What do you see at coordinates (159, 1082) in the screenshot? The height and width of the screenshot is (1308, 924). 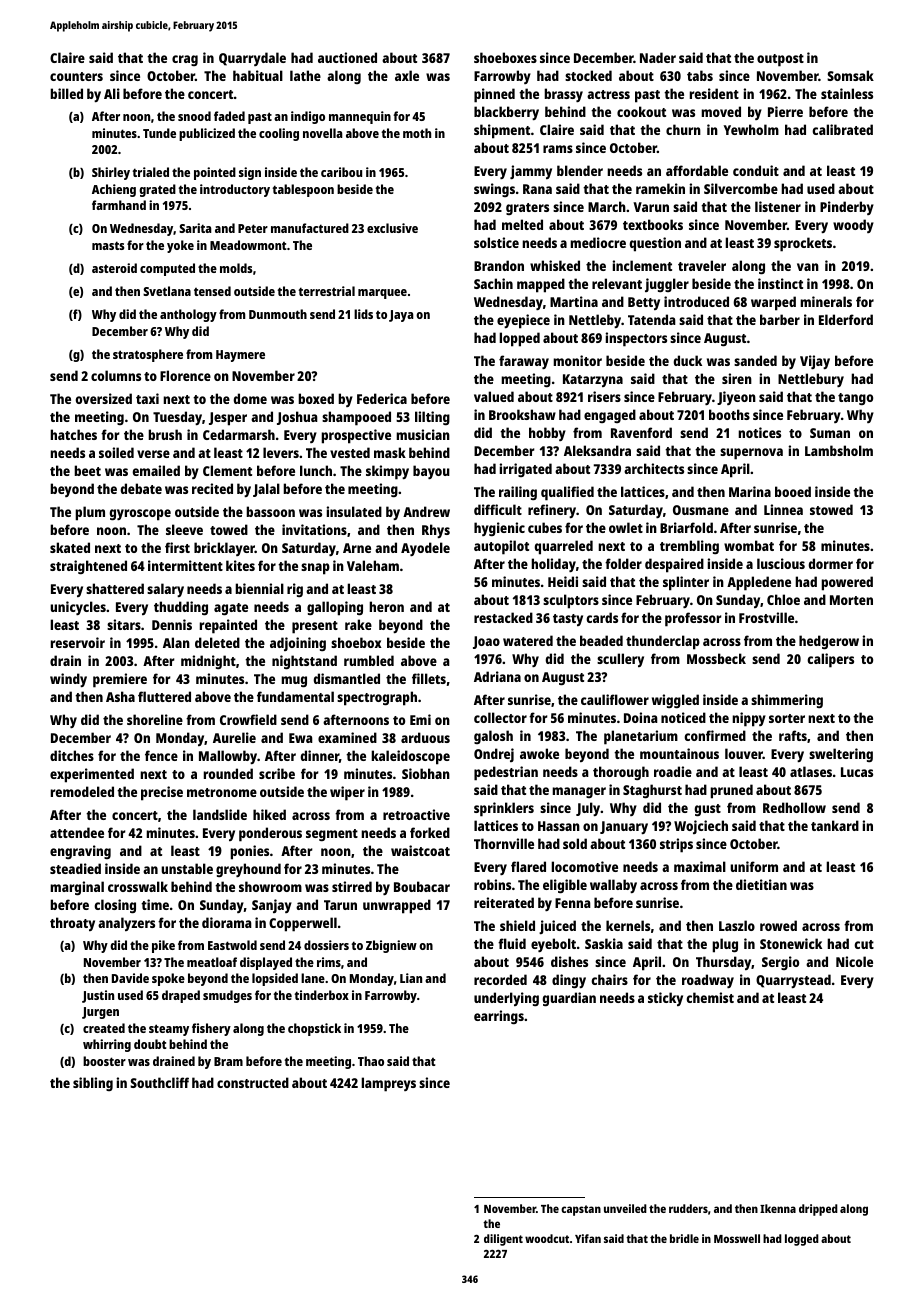 I see `Southcliff` at bounding box center [159, 1082].
